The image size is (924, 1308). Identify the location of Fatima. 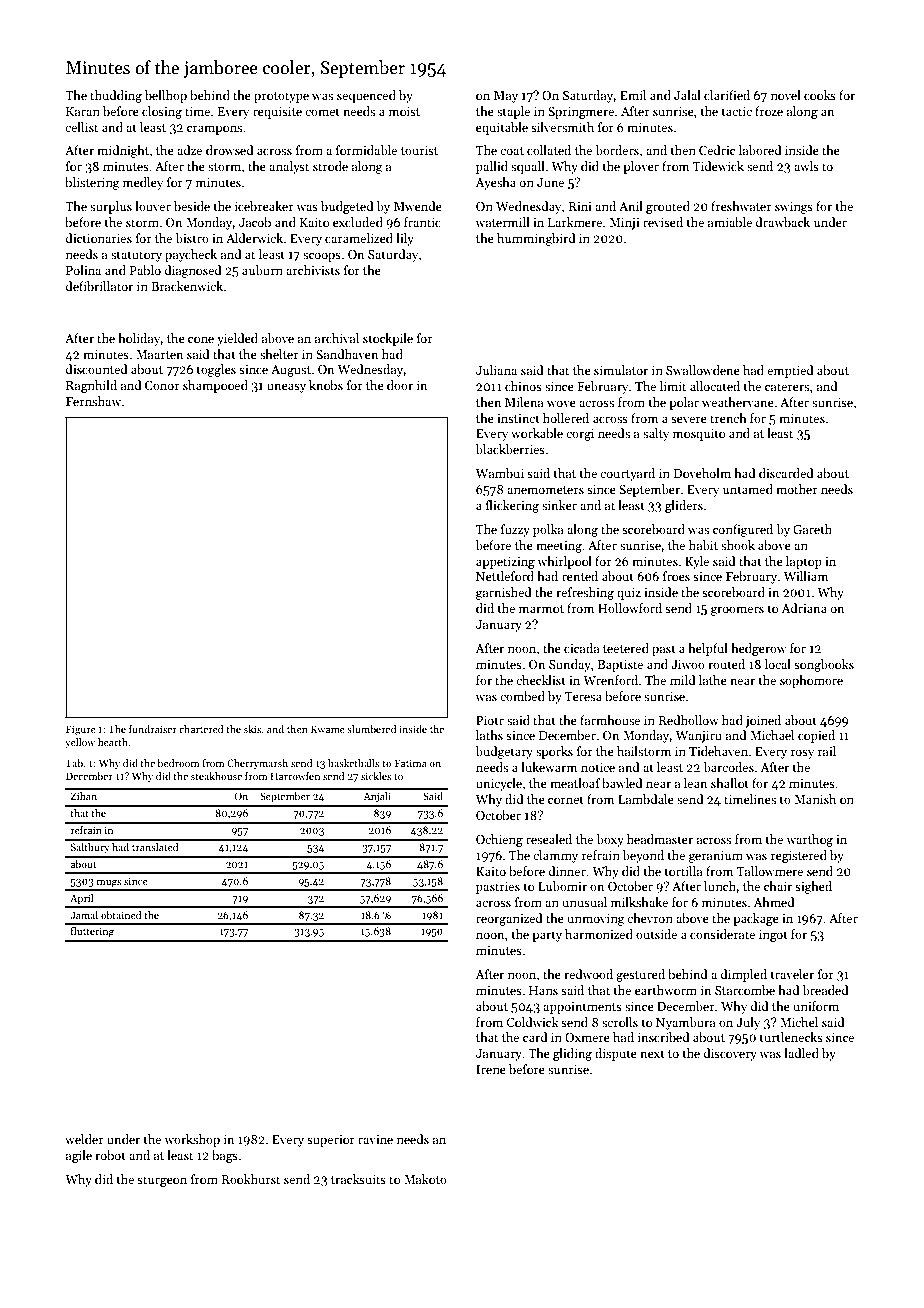
(411, 763).
